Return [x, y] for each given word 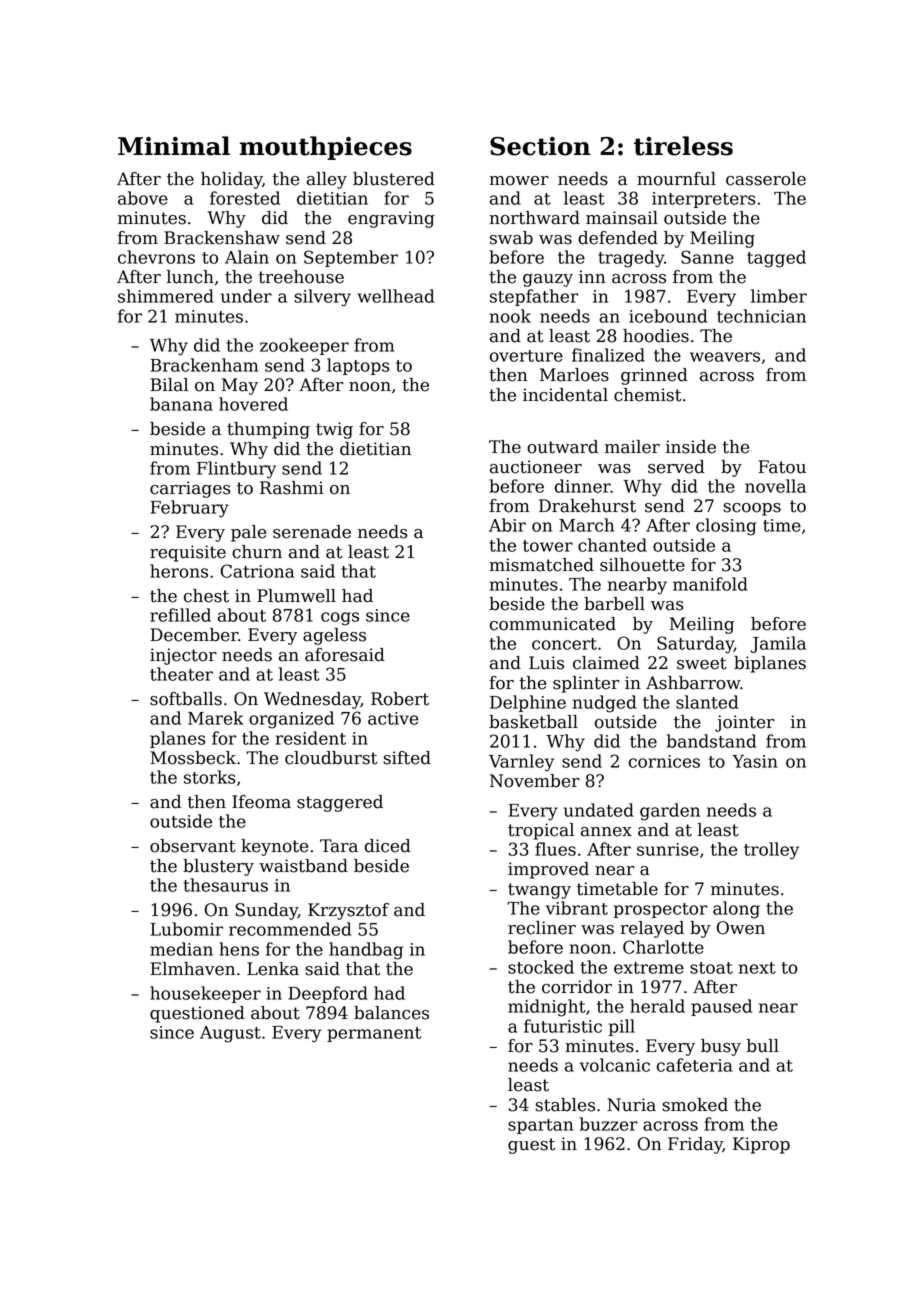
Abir [507, 525]
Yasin [755, 761]
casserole [766, 179]
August [230, 1034]
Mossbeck [193, 758]
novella [775, 486]
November [535, 781]
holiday [231, 180]
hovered [253, 404]
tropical [541, 831]
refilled [180, 615]
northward [534, 218]
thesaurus [225, 885]
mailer [632, 447]
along [736, 910]
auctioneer [536, 467]
